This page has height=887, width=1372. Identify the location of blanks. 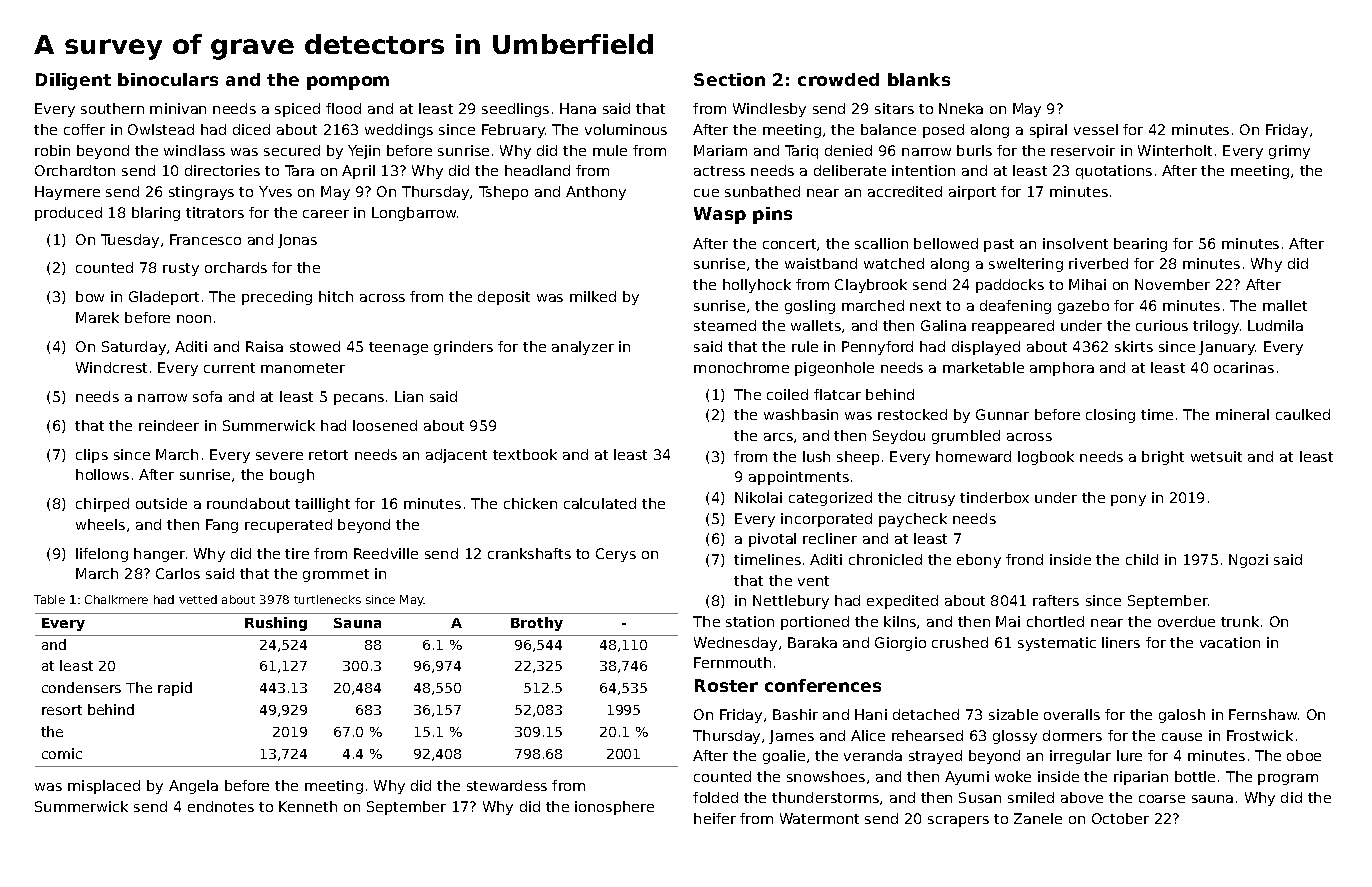
(919, 79).
